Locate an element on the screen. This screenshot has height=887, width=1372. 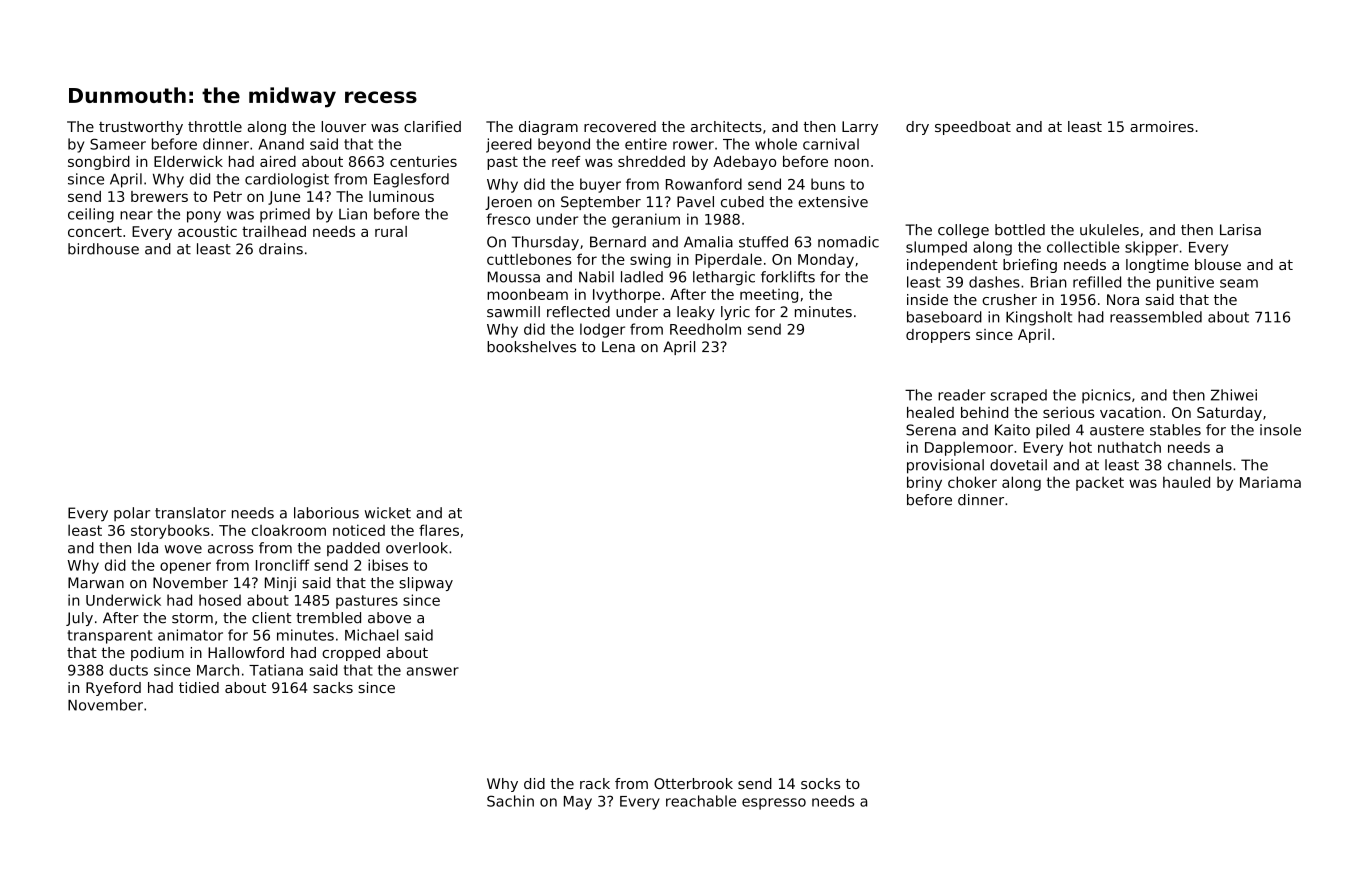
Larisa is located at coordinates (1240, 230).
